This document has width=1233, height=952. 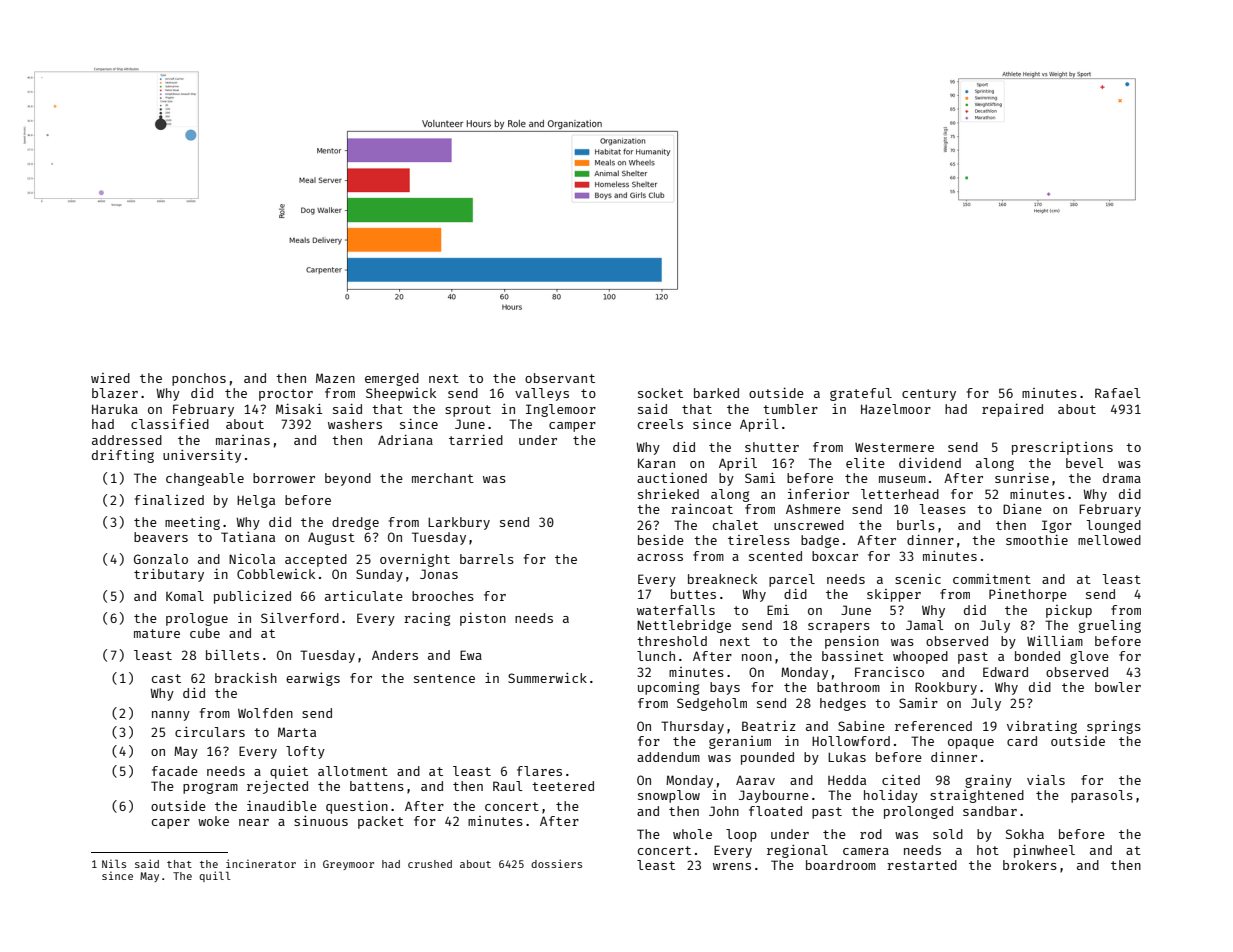 What do you see at coordinates (1118, 393) in the document?
I see `Rafael` at bounding box center [1118, 393].
